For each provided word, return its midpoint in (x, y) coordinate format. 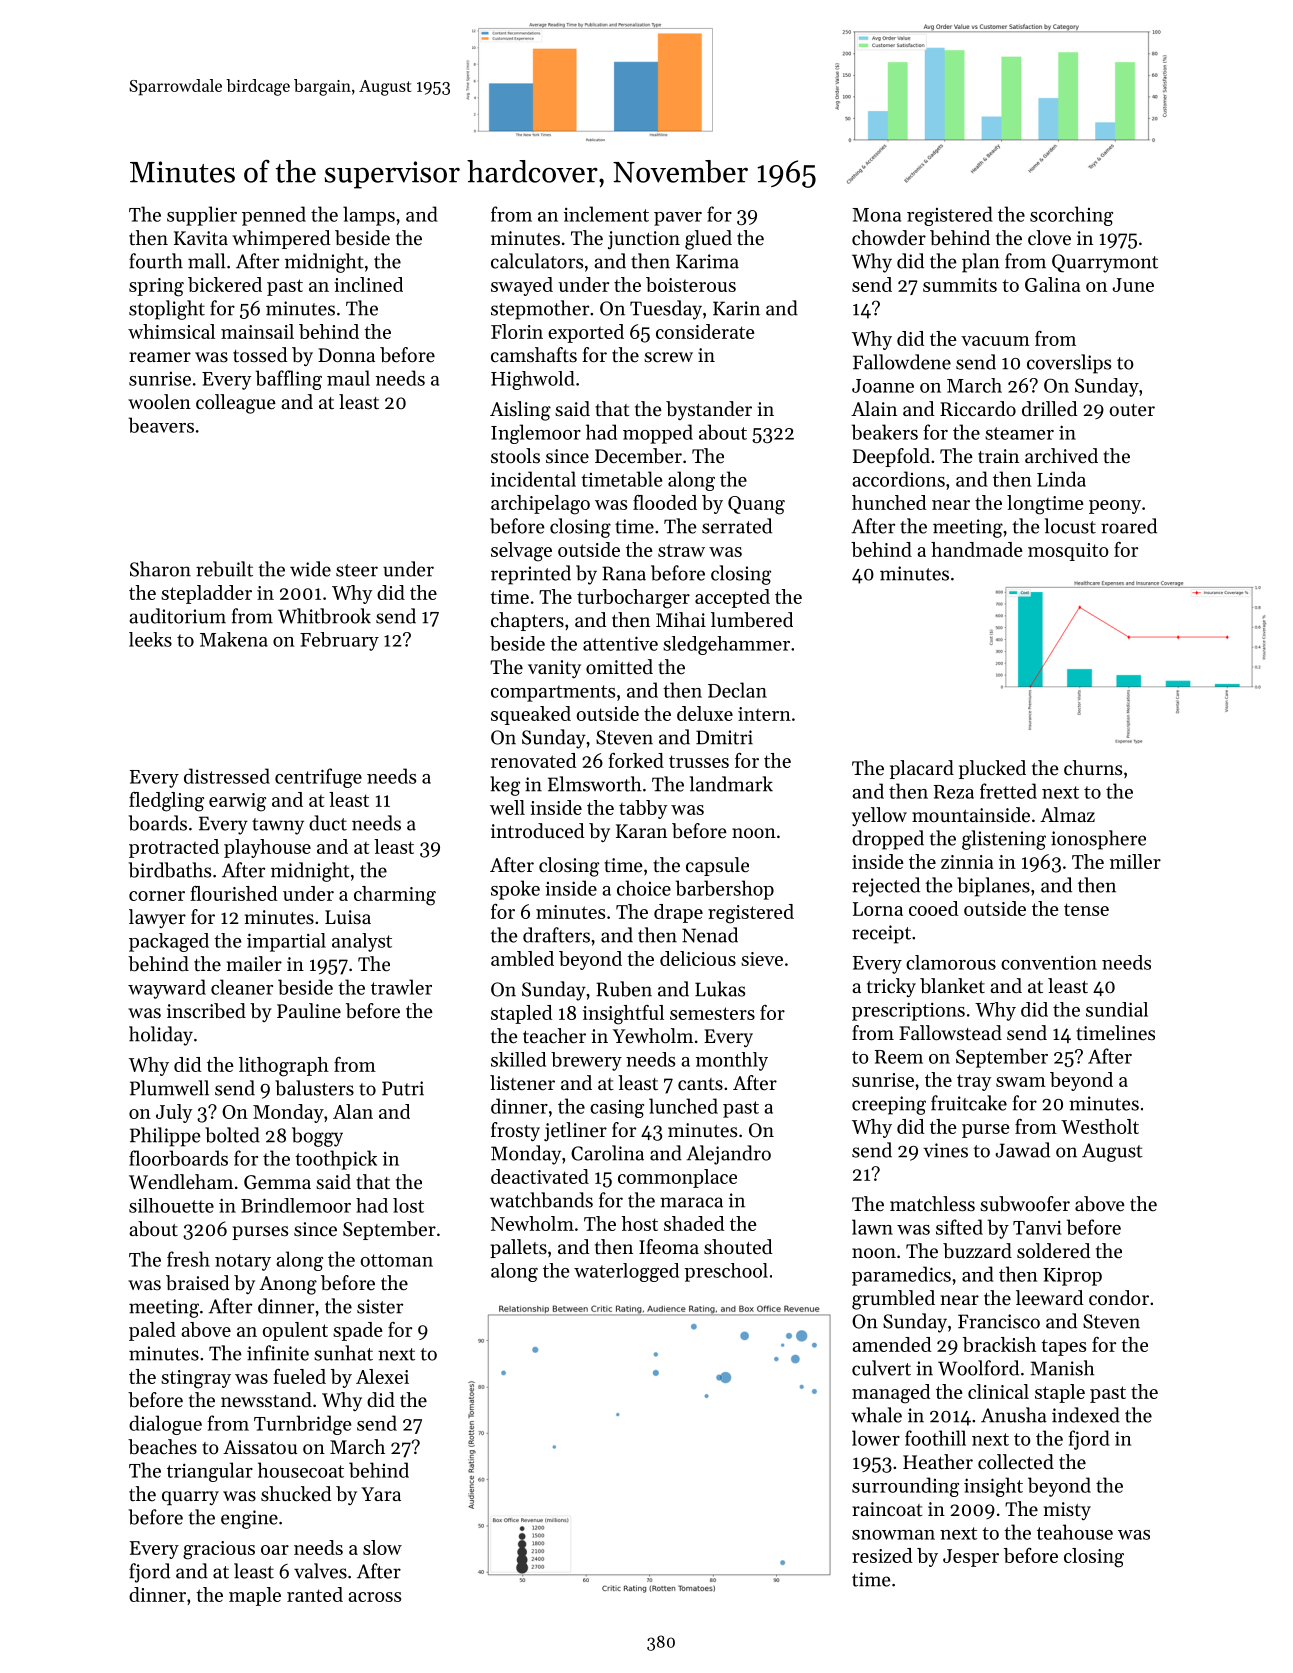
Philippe (165, 1137)
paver (678, 219)
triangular (210, 1472)
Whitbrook (324, 616)
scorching (1071, 216)
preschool (726, 1272)
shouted (738, 1247)
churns (1093, 768)
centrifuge (318, 778)
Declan (737, 690)
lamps (369, 216)
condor (1119, 1298)
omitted (619, 667)
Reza (954, 792)
